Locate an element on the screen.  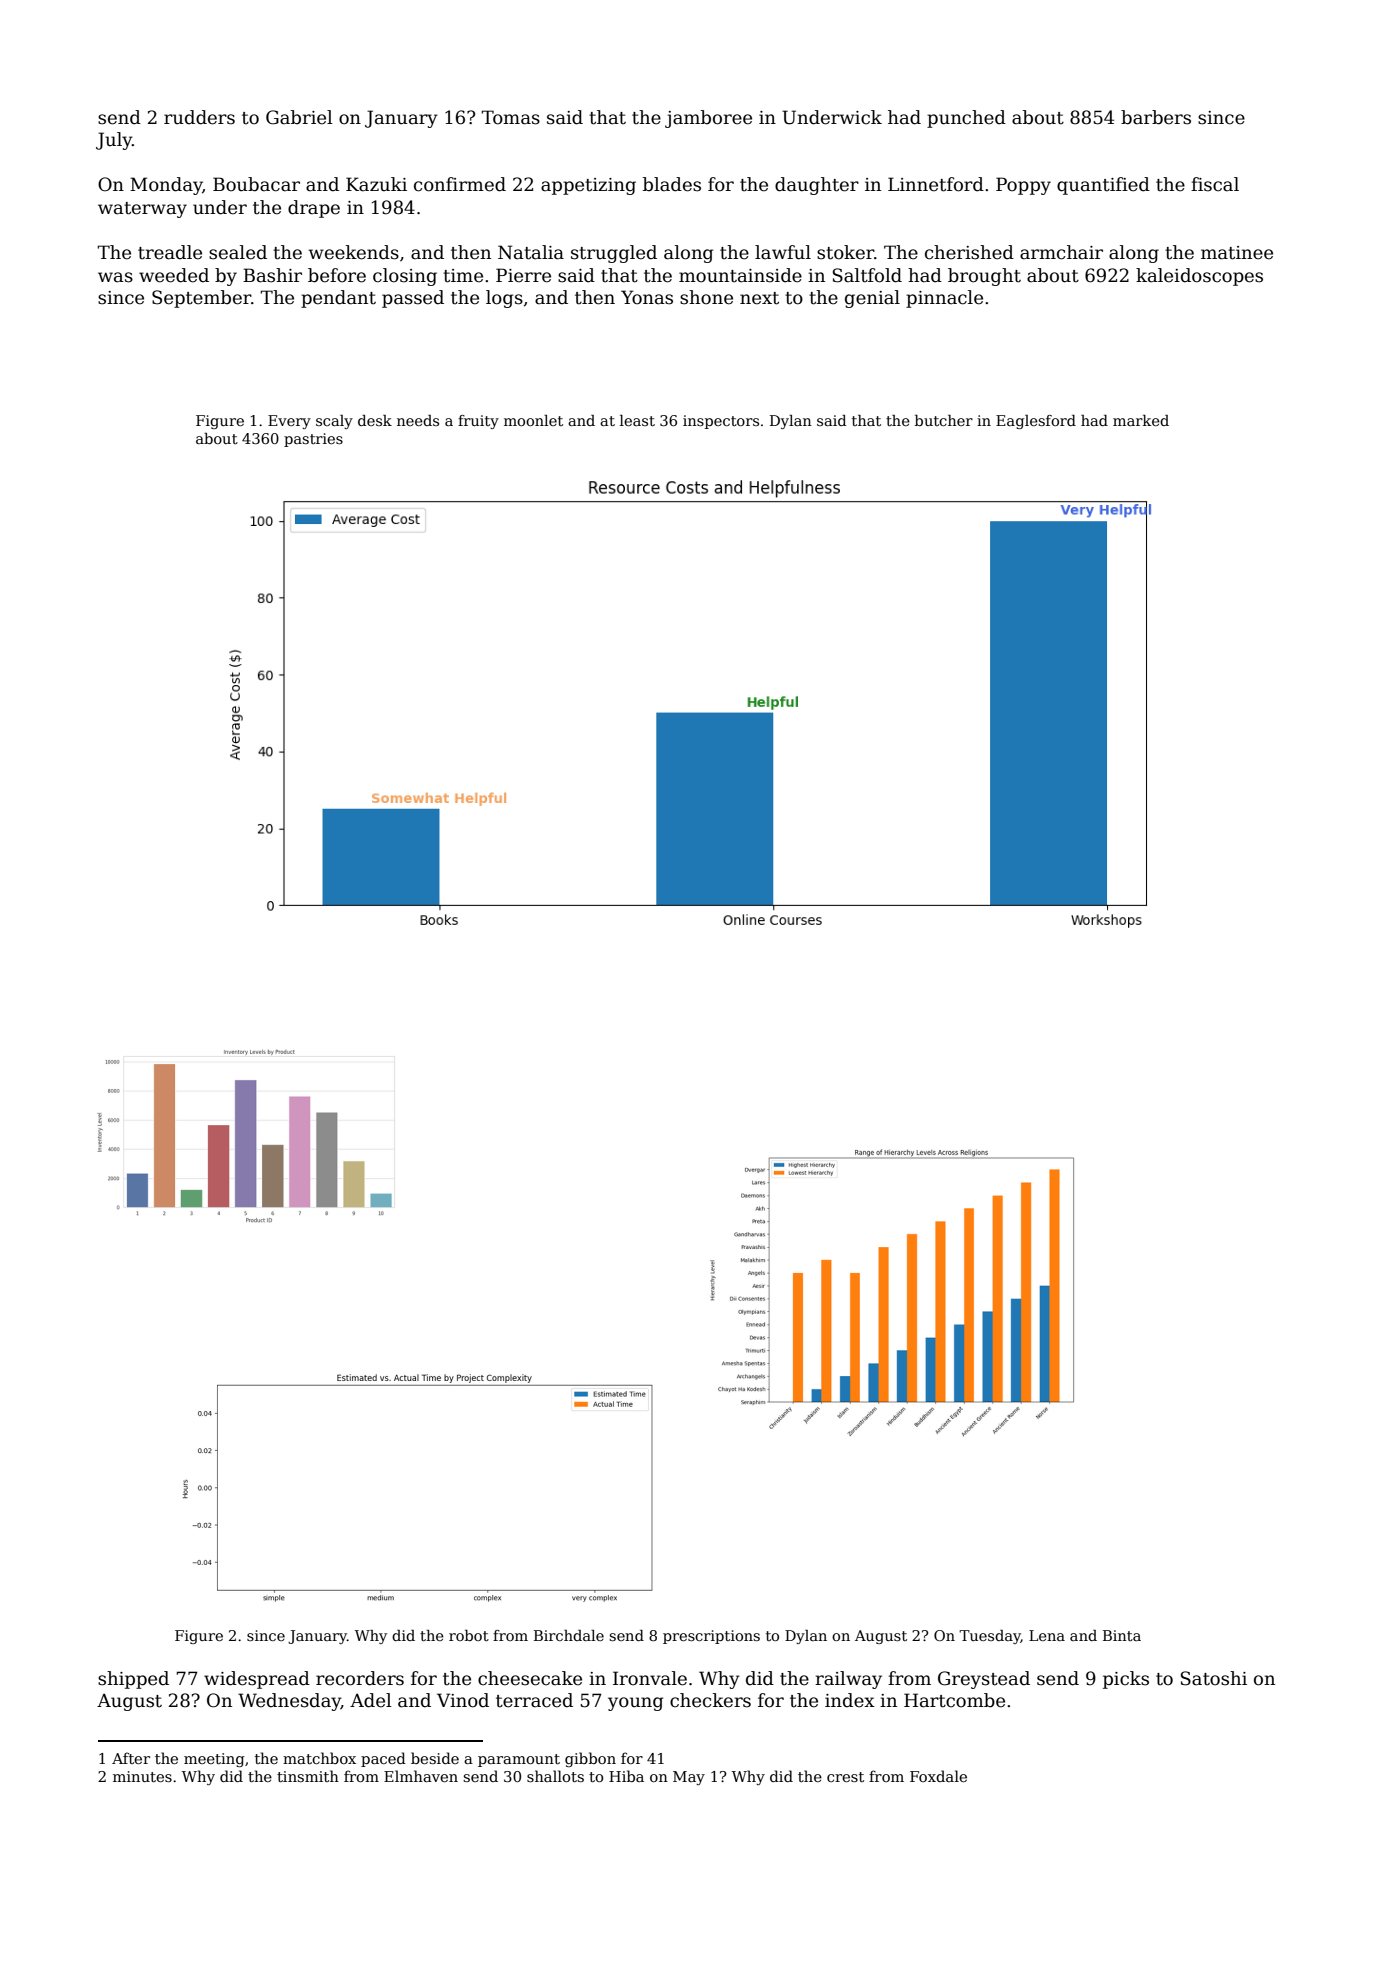
robot is located at coordinates (469, 1635).
